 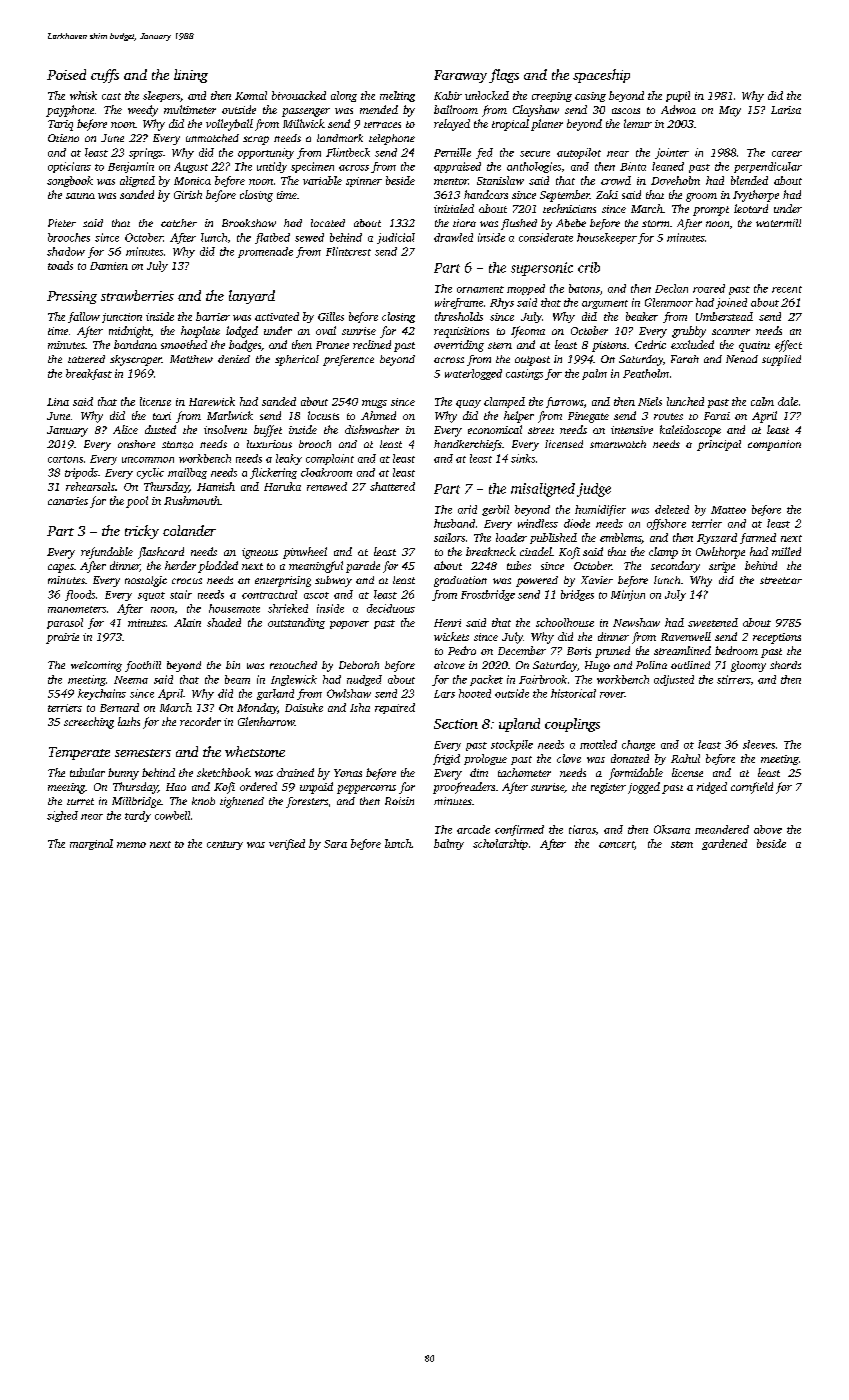 I want to click on Harewick, so click(x=212, y=401).
